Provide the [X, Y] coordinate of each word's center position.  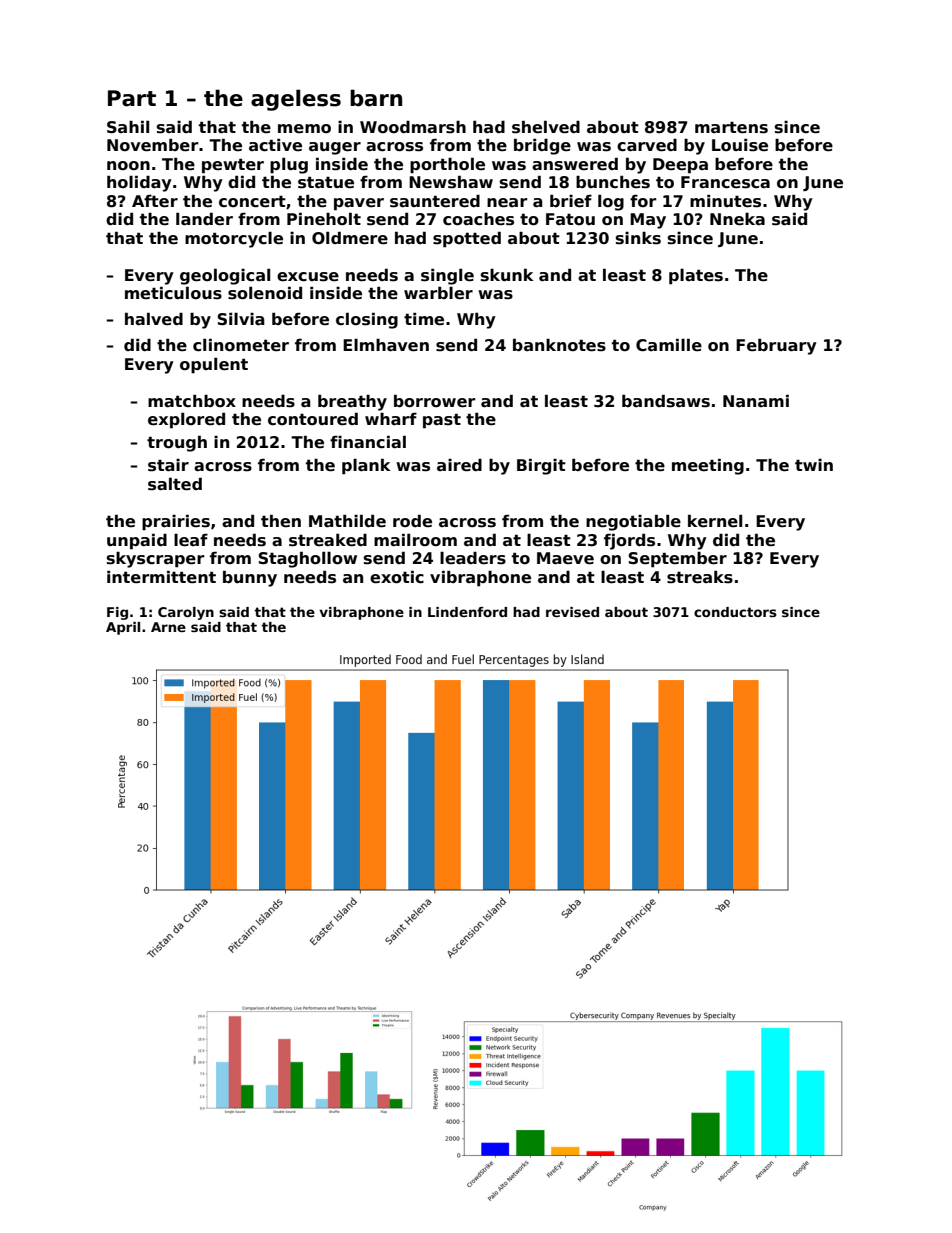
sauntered [435, 201]
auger [335, 148]
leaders [473, 558]
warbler [438, 293]
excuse [308, 277]
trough [177, 443]
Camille [669, 344]
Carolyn [186, 613]
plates [696, 277]
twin [814, 465]
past [442, 421]
